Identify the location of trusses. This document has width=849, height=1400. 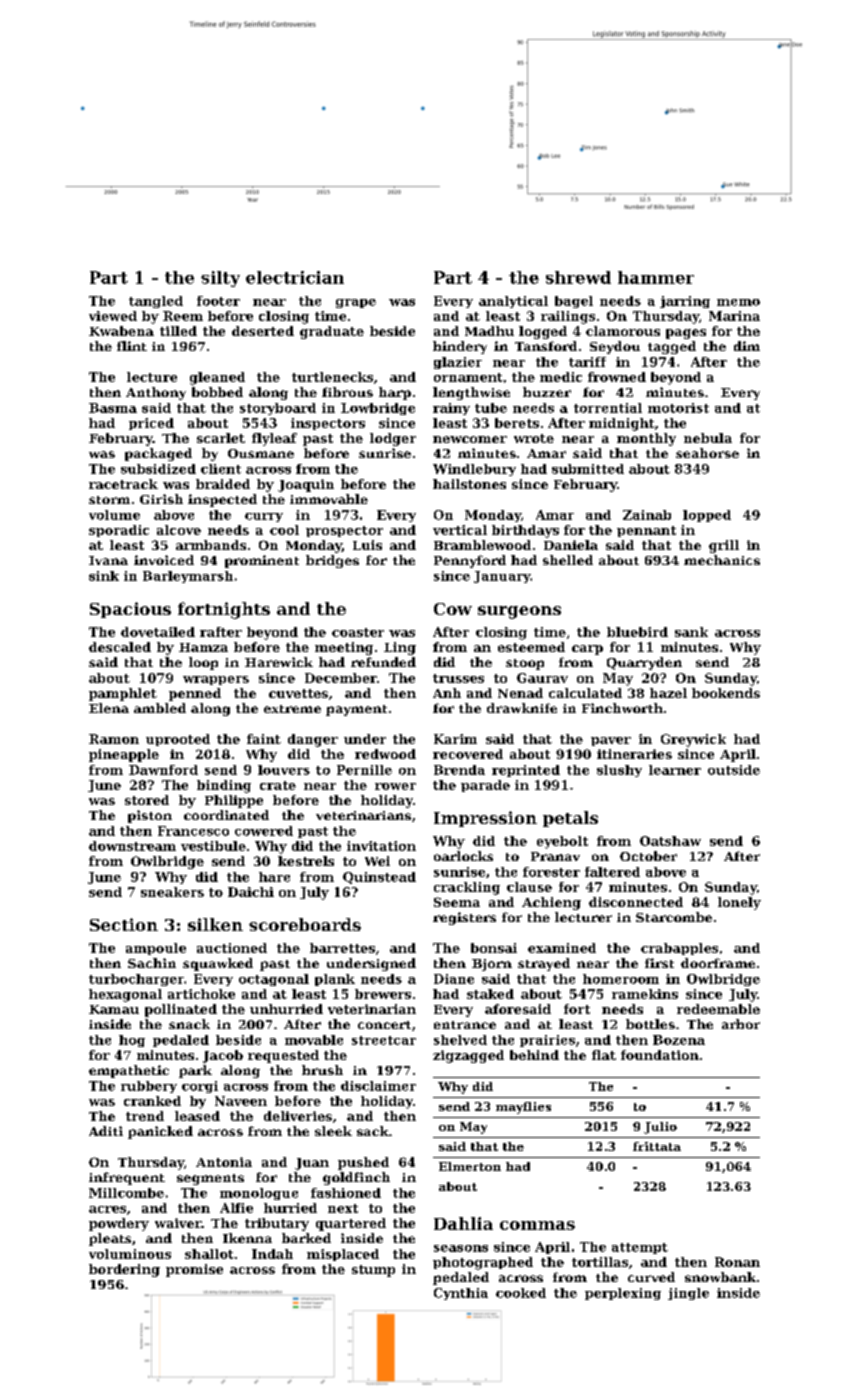
(458, 678).
